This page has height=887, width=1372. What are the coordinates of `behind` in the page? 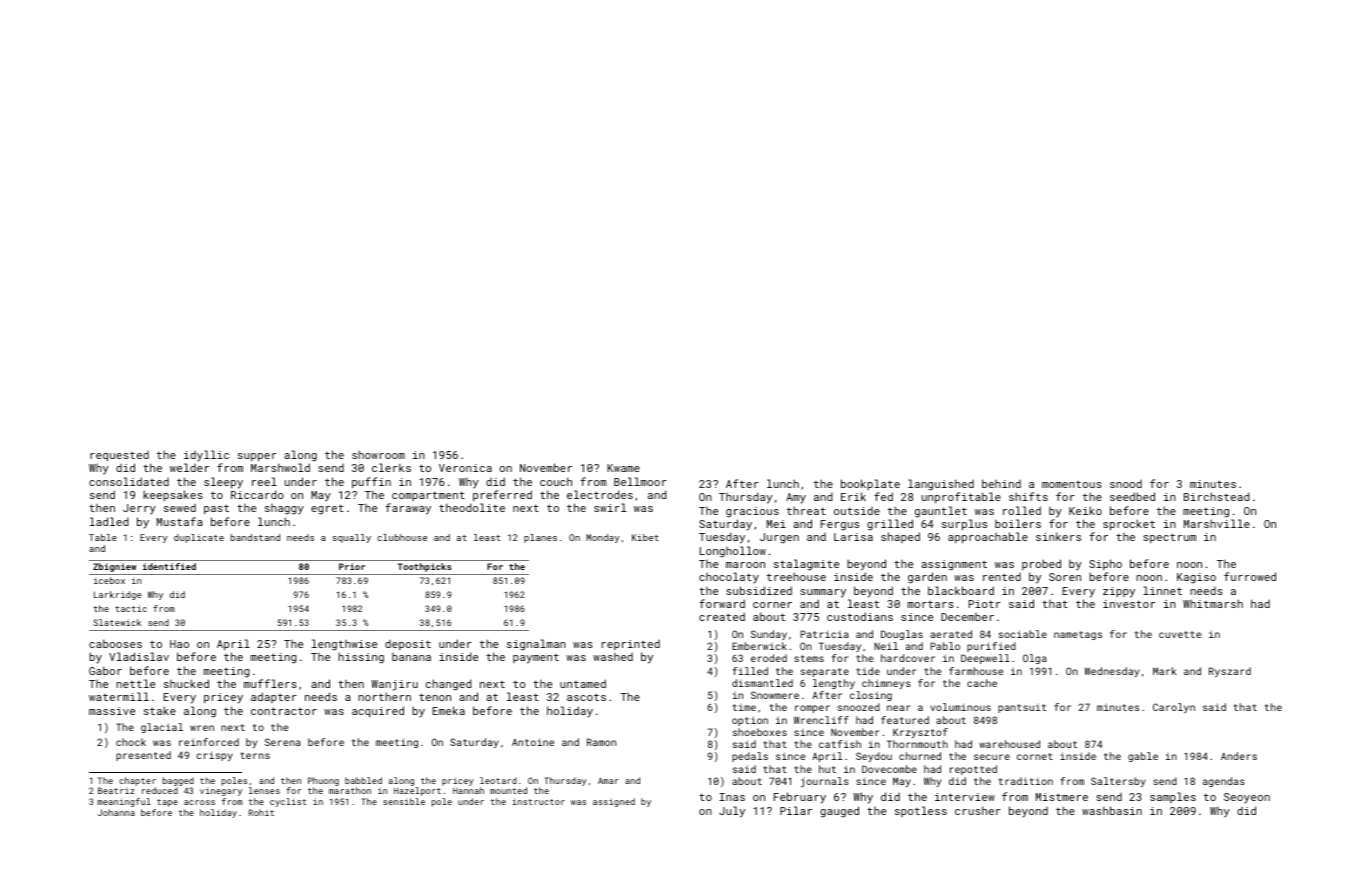 It's located at (1001, 483).
